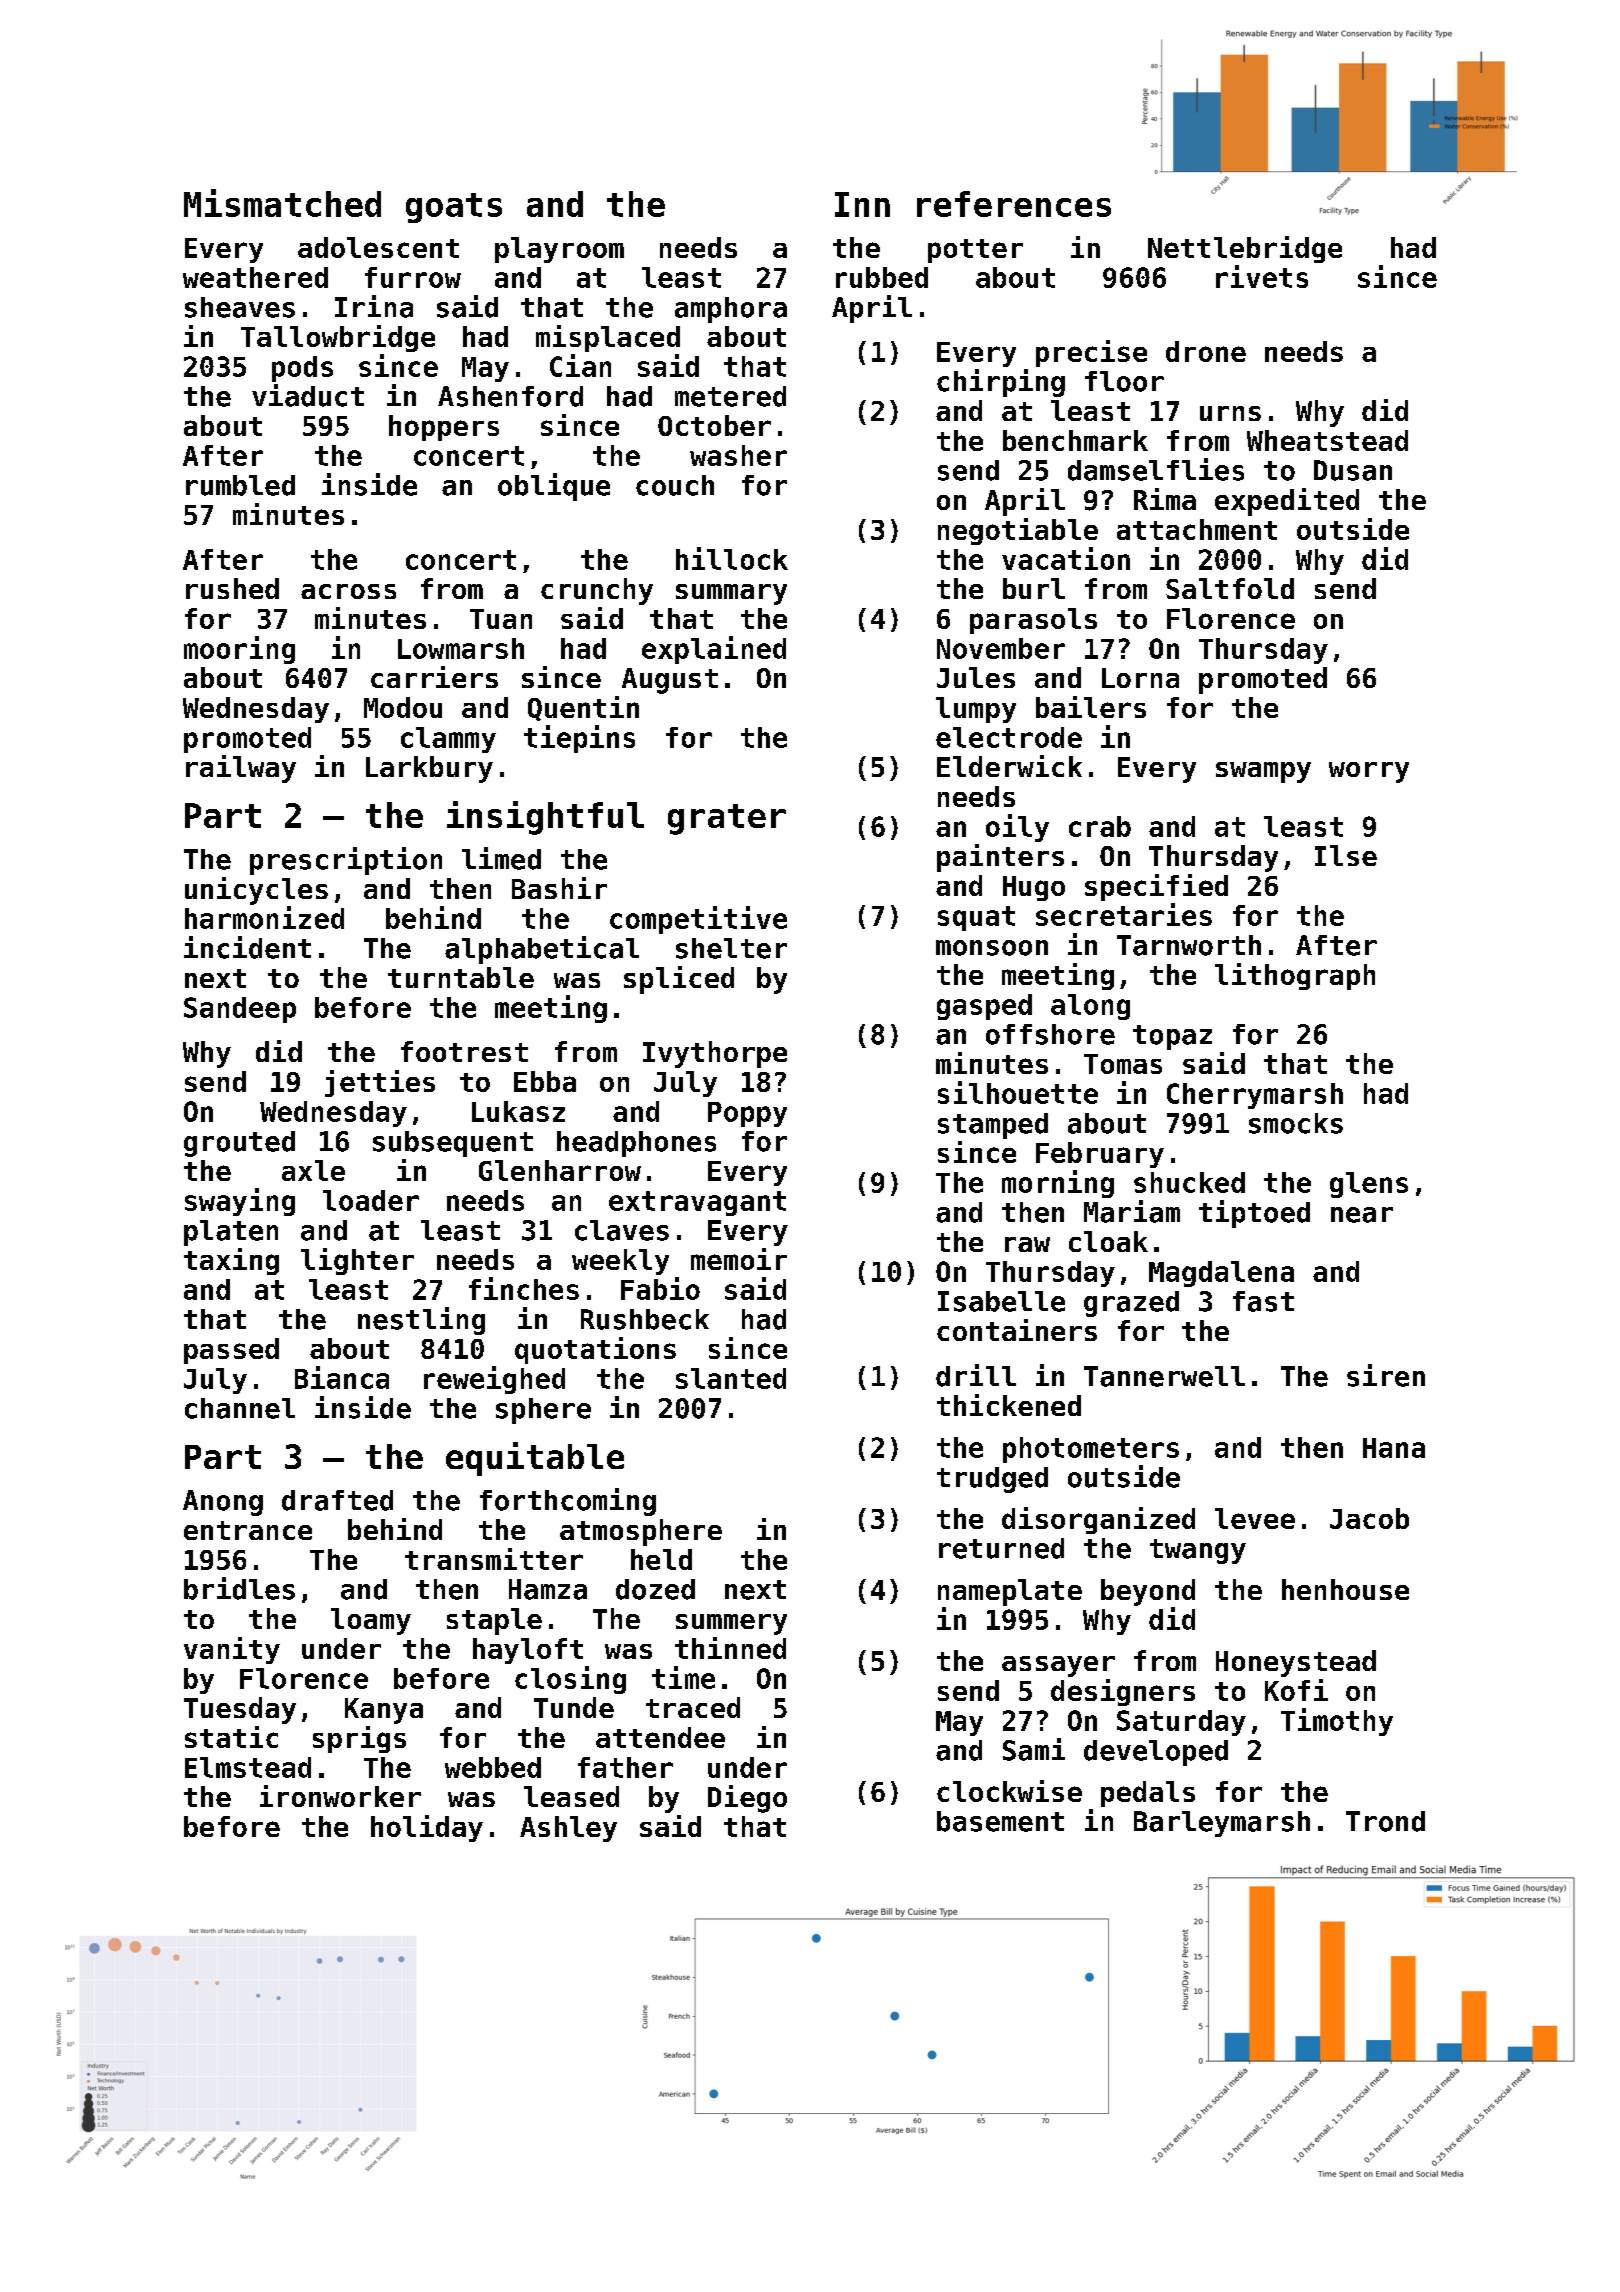  I want to click on references, so click(1014, 204).
